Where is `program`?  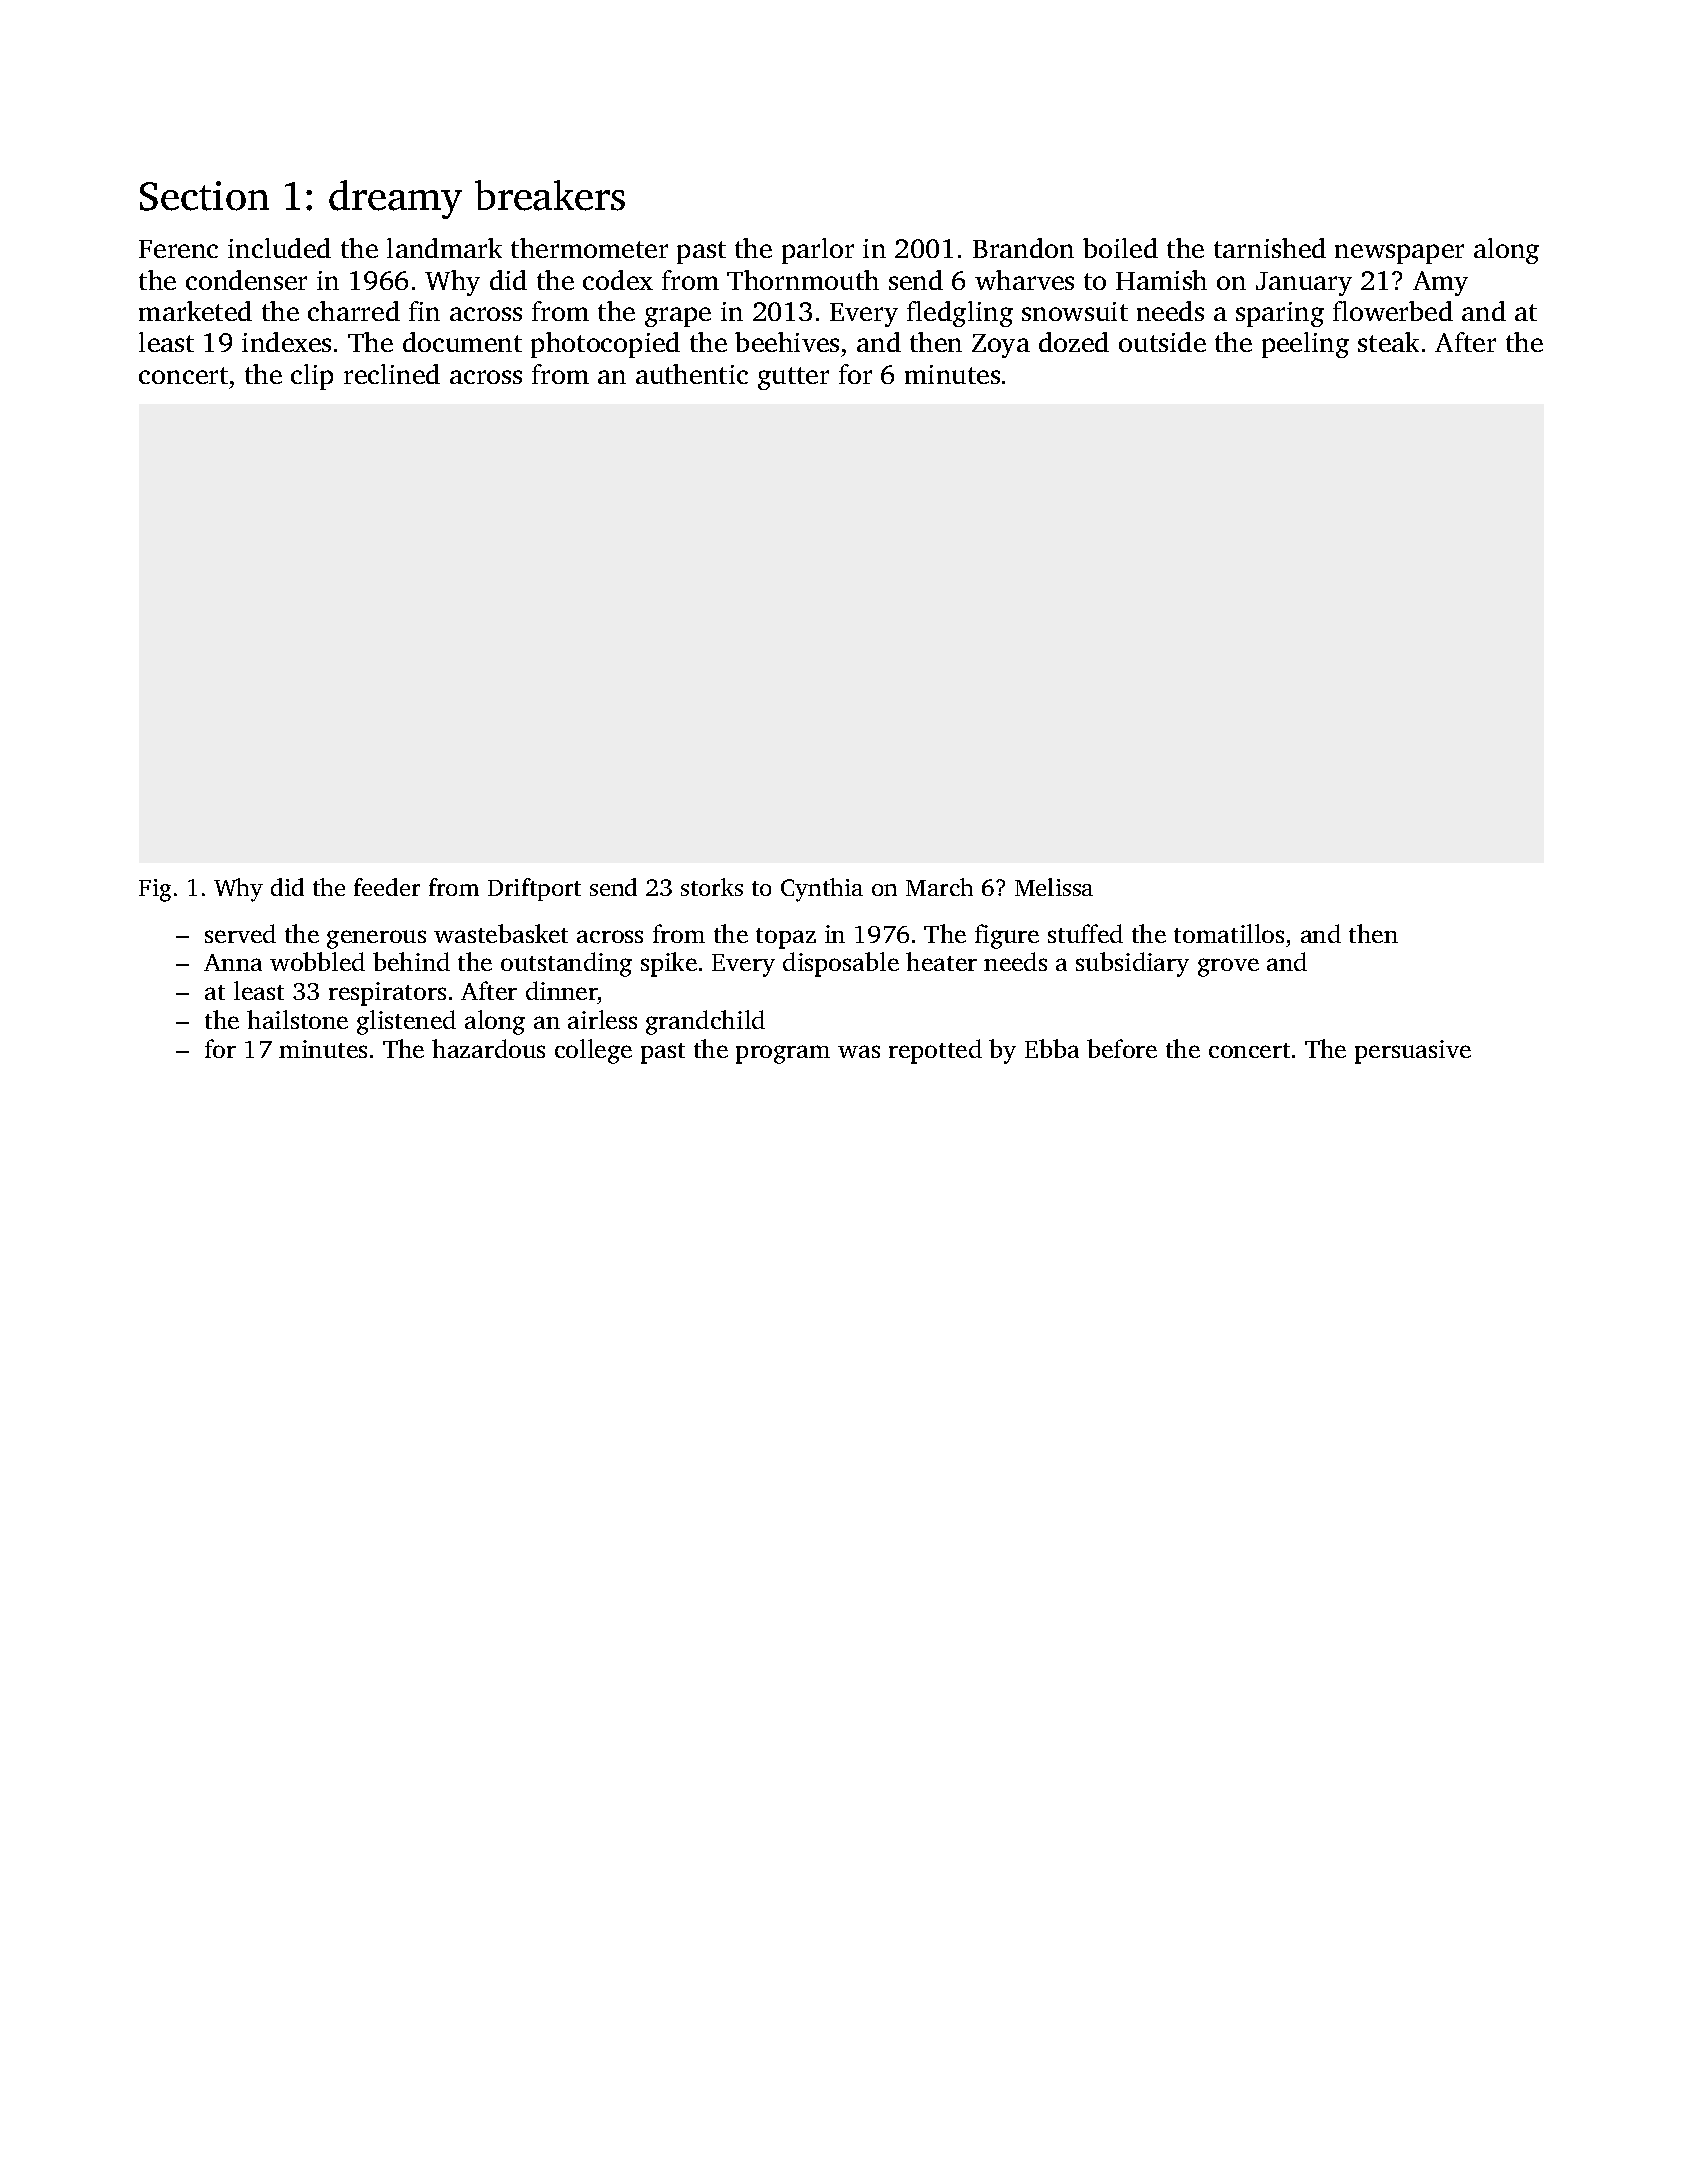 program is located at coordinates (783, 1054).
